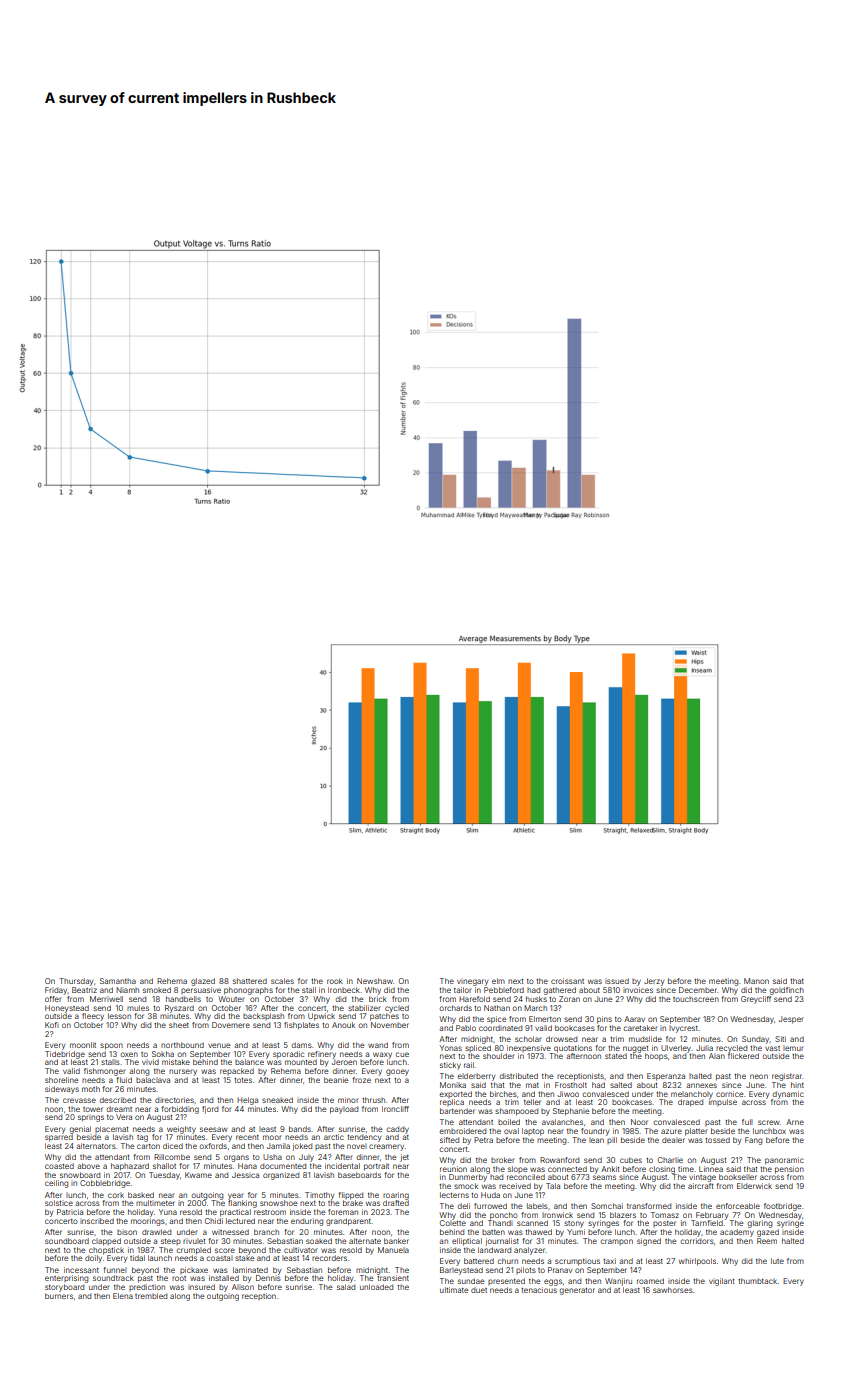  What do you see at coordinates (151, 1296) in the image?
I see `trembled` at bounding box center [151, 1296].
